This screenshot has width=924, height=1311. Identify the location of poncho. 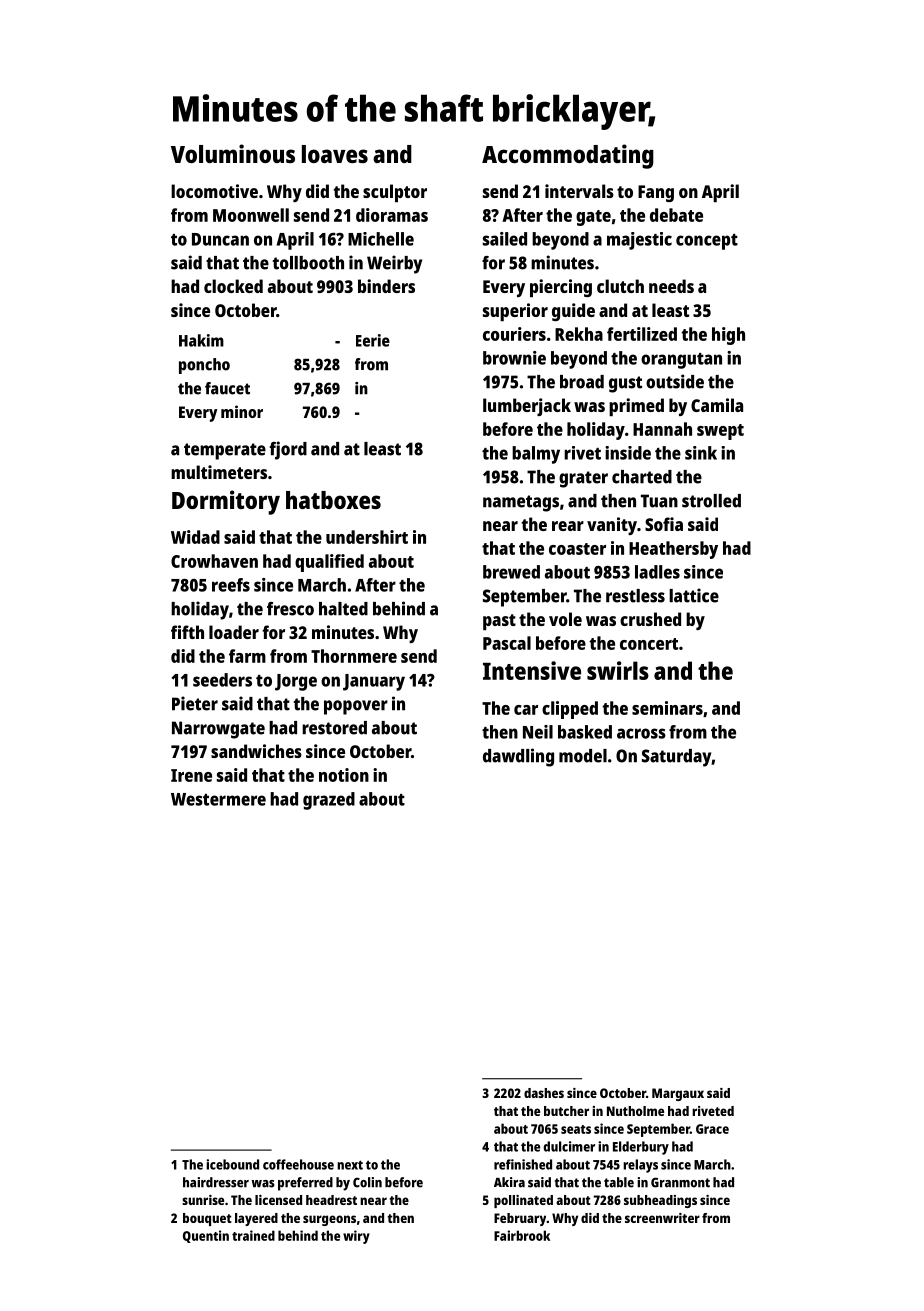
(204, 366).
